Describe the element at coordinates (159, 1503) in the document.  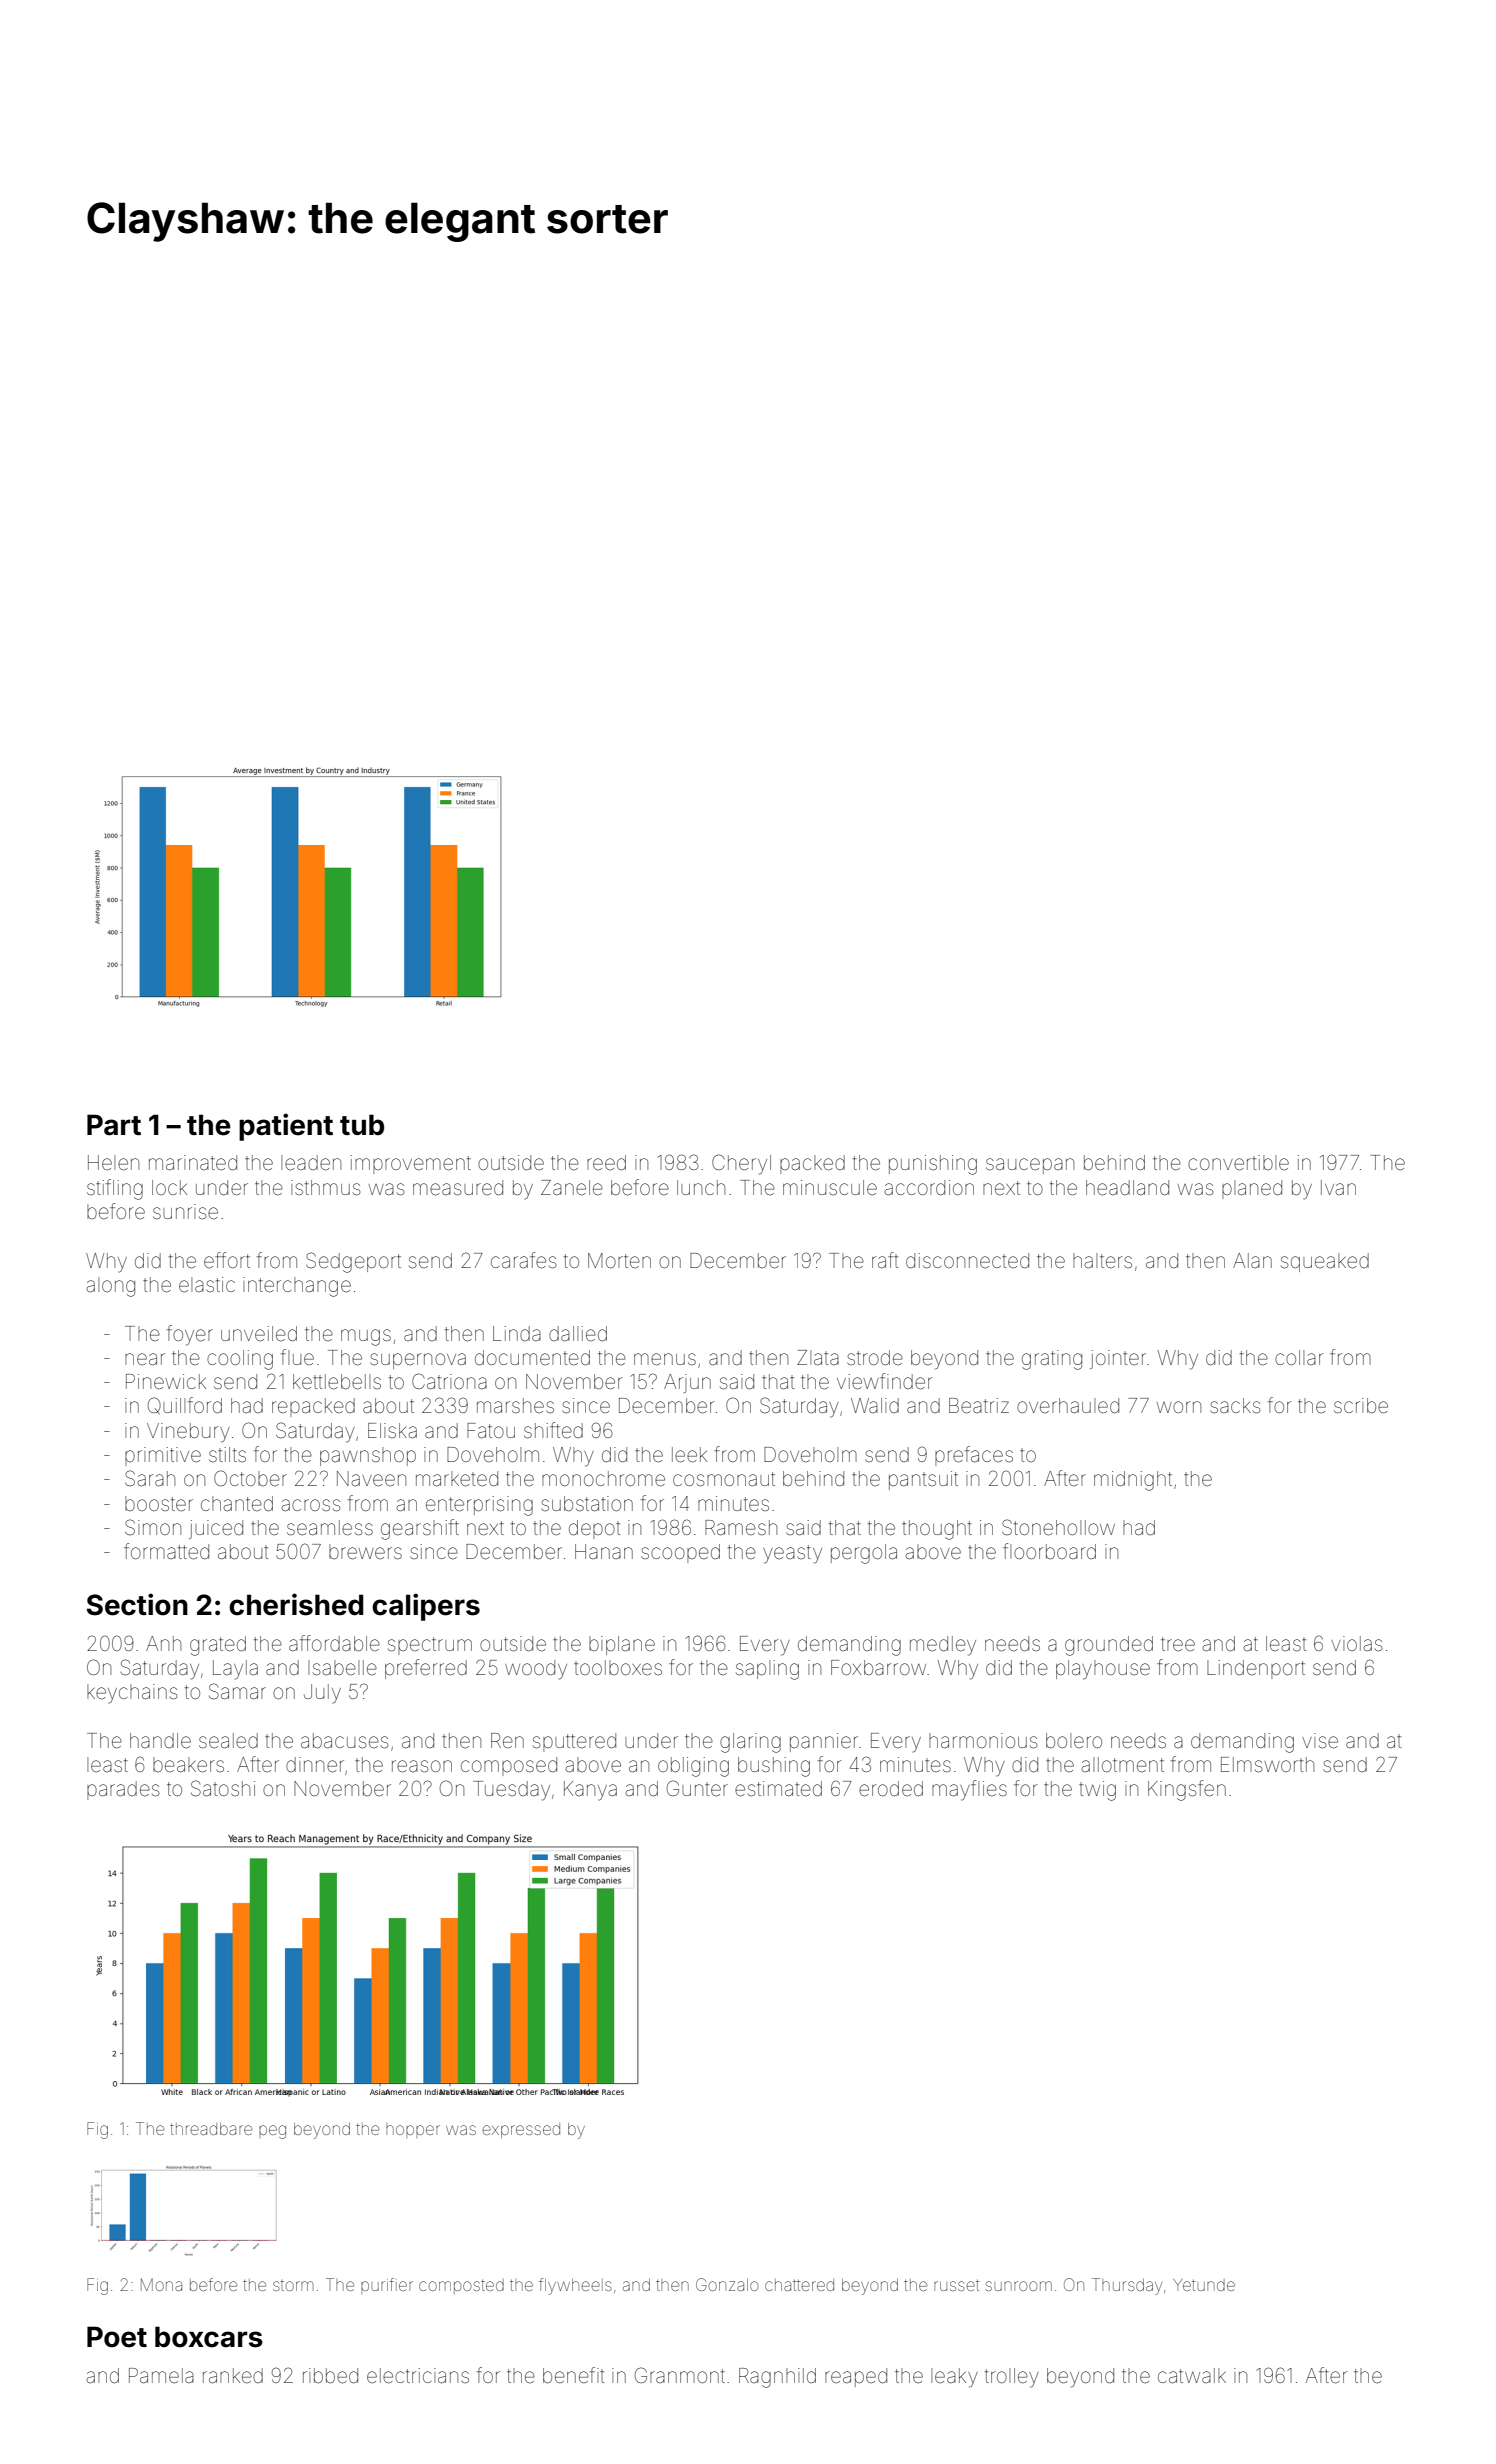
I see `booster` at that location.
